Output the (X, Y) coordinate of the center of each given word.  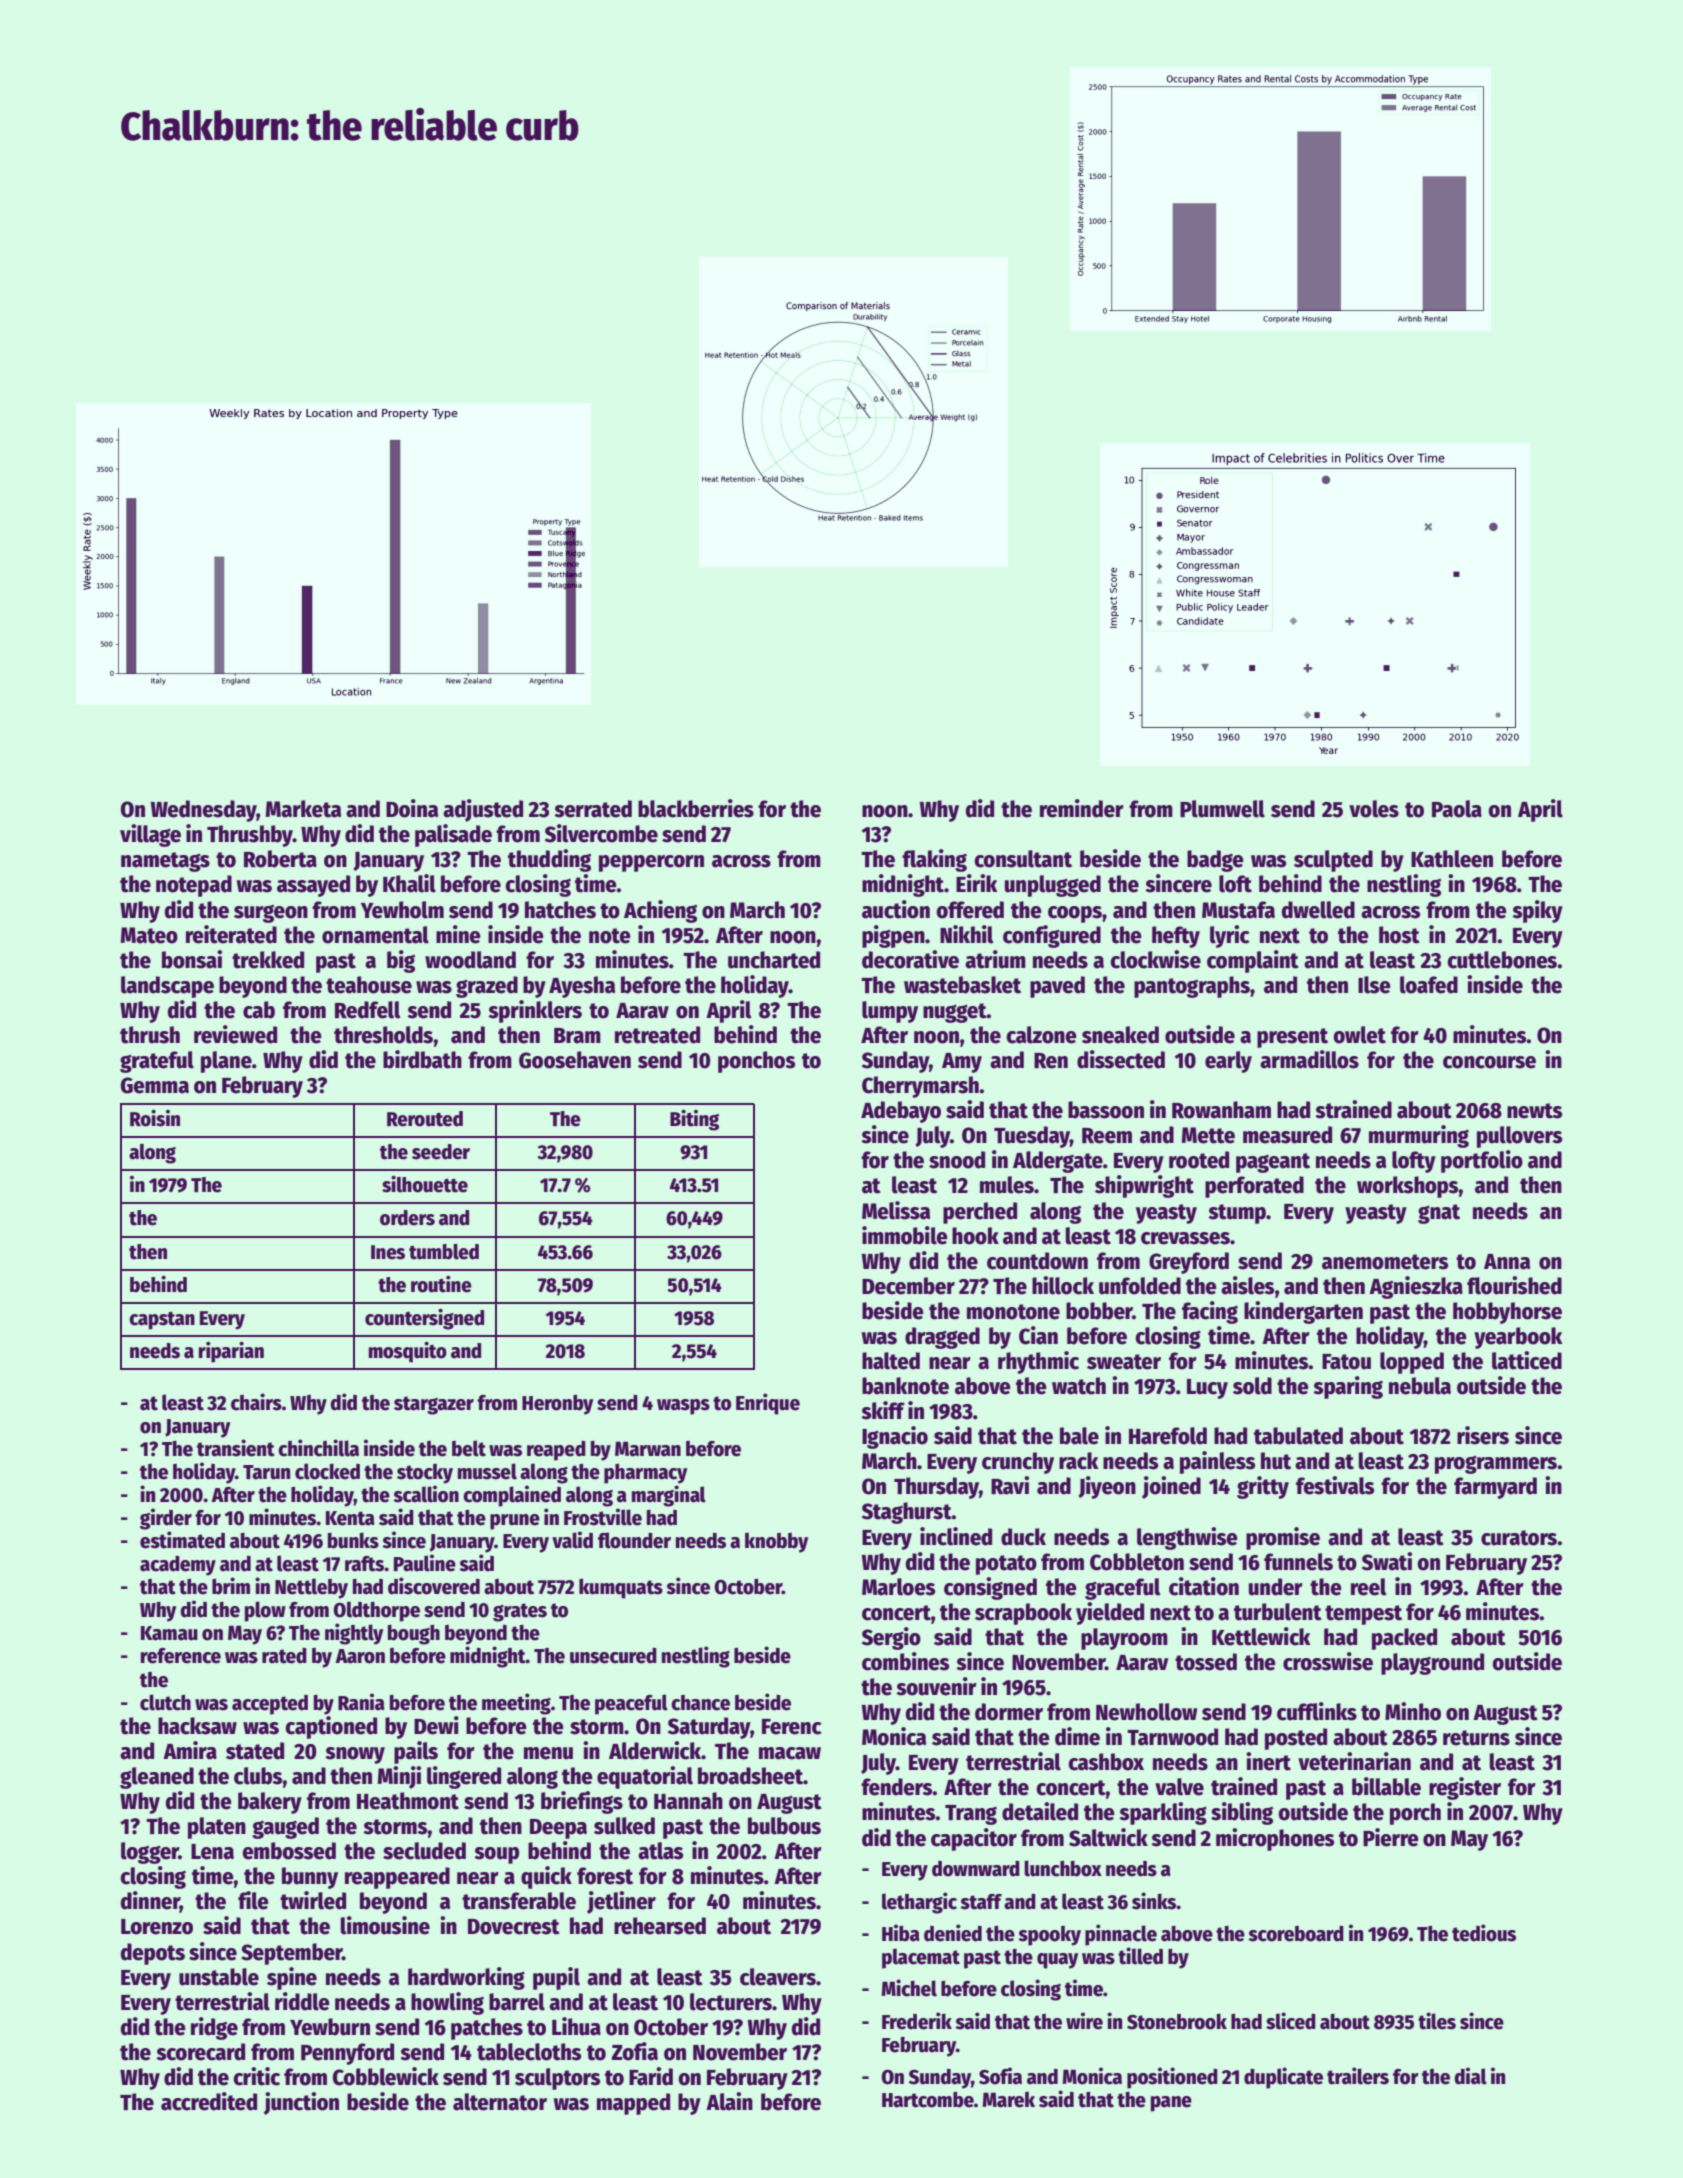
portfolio (1482, 1161)
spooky (1049, 1936)
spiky (1537, 911)
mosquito (408, 1352)
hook (975, 1236)
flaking (934, 860)
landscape (167, 987)
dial (1470, 2076)
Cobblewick (386, 2076)
